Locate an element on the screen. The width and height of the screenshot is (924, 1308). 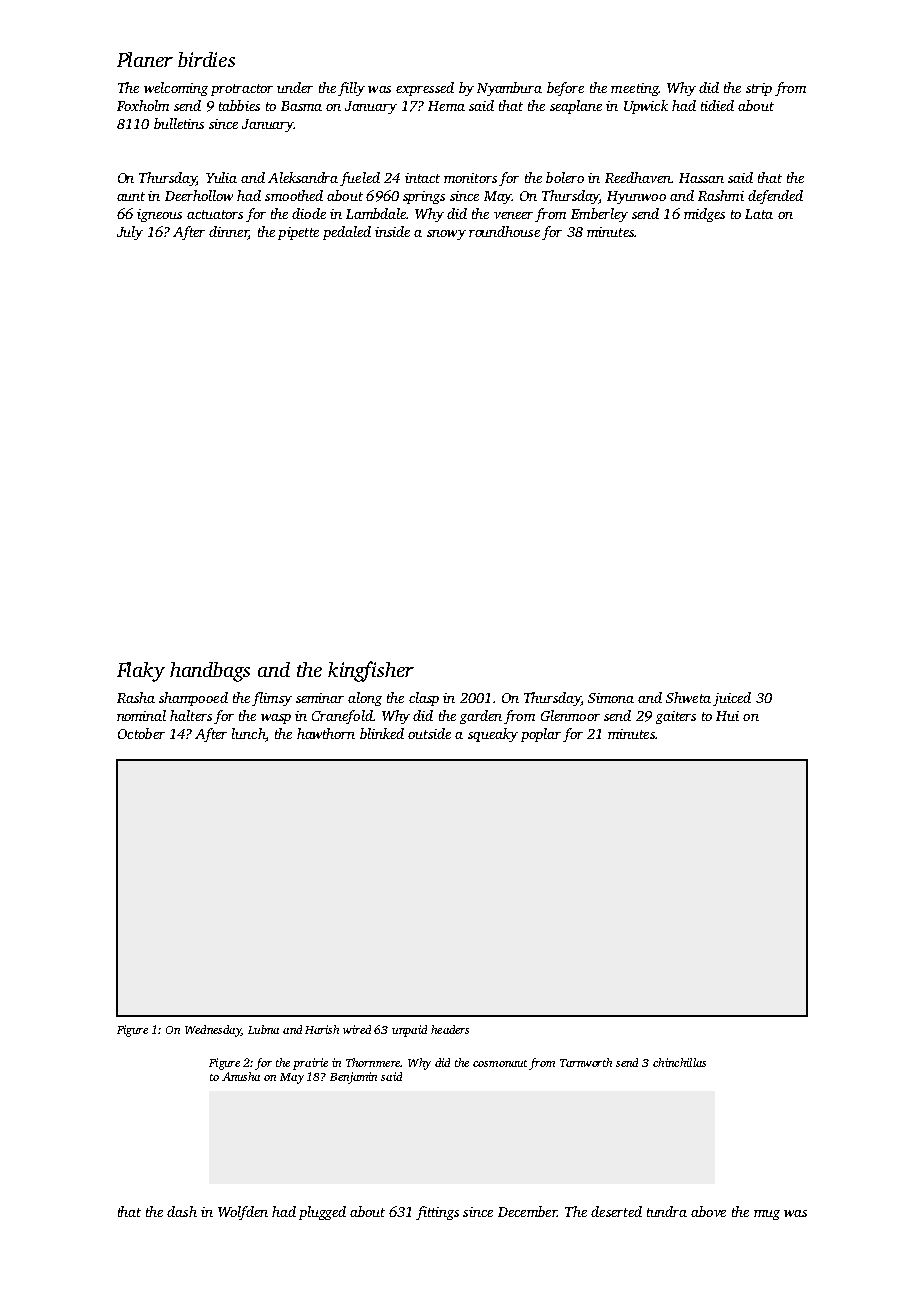
Glenmoor is located at coordinates (570, 715).
